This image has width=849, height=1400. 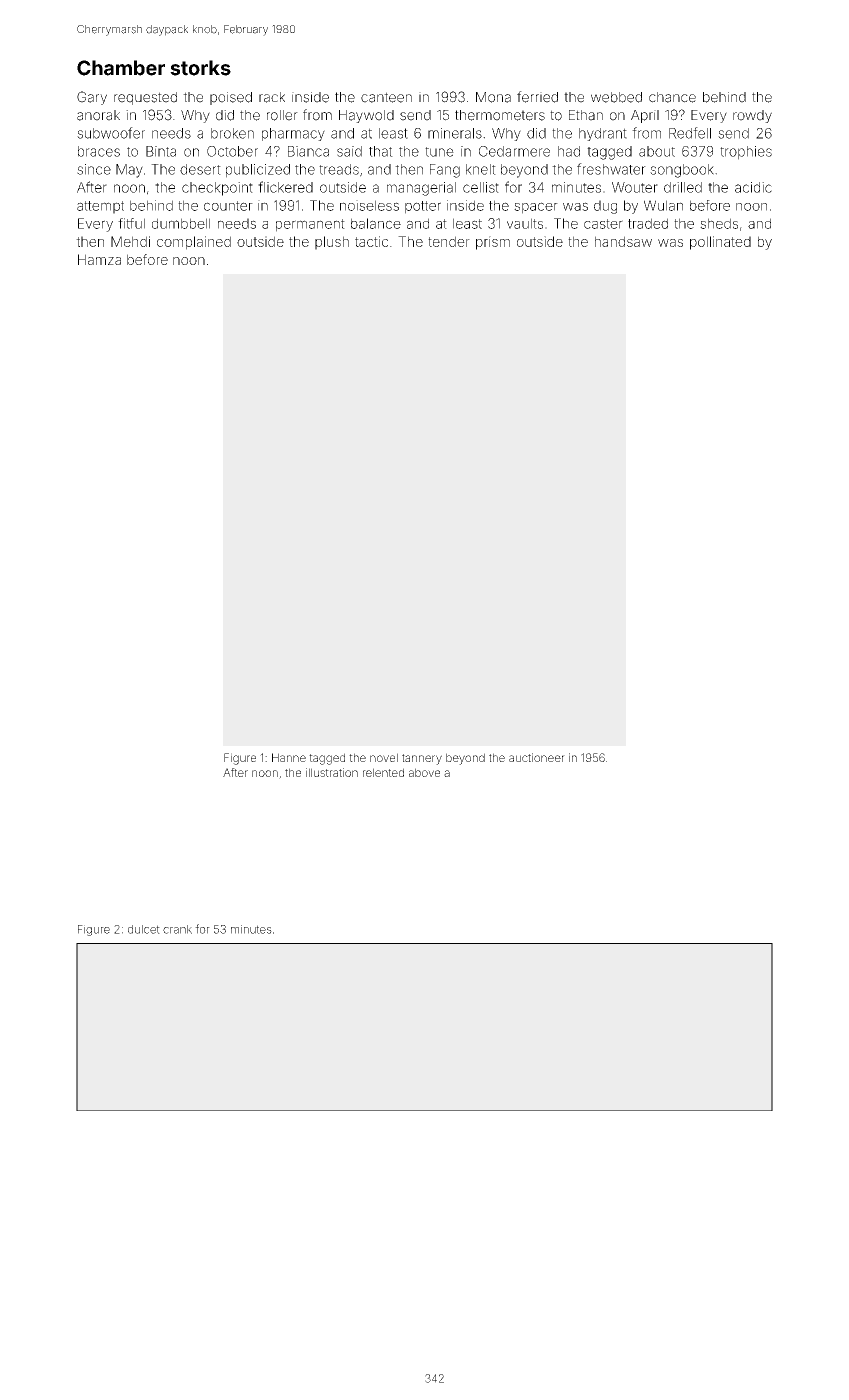 I want to click on dulcet, so click(x=144, y=929).
